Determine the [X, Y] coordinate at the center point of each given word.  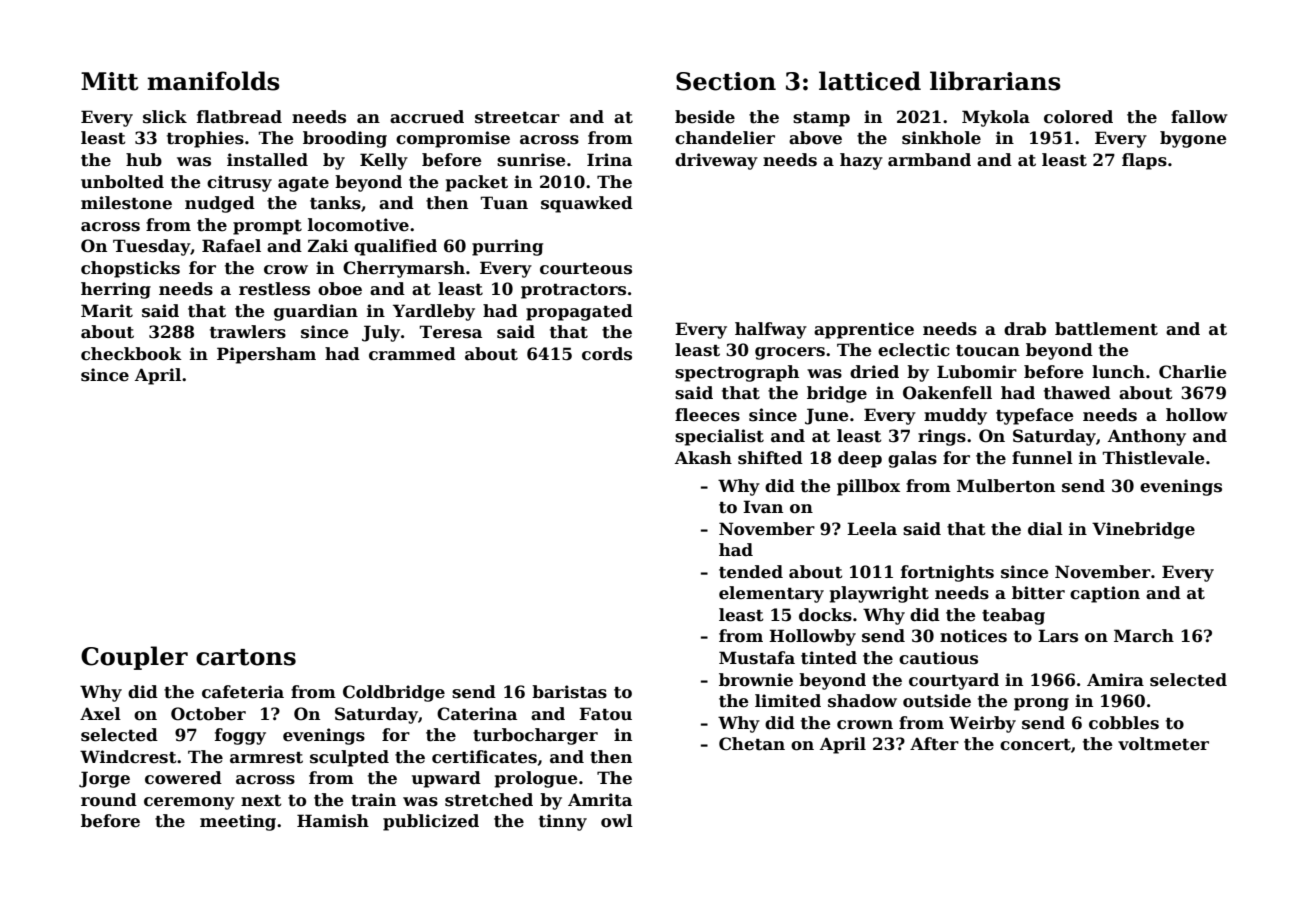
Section [726, 81]
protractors [573, 291]
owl [617, 821]
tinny [563, 822]
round [109, 800]
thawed [1077, 393]
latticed [870, 81]
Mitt [110, 81]
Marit [107, 311]
